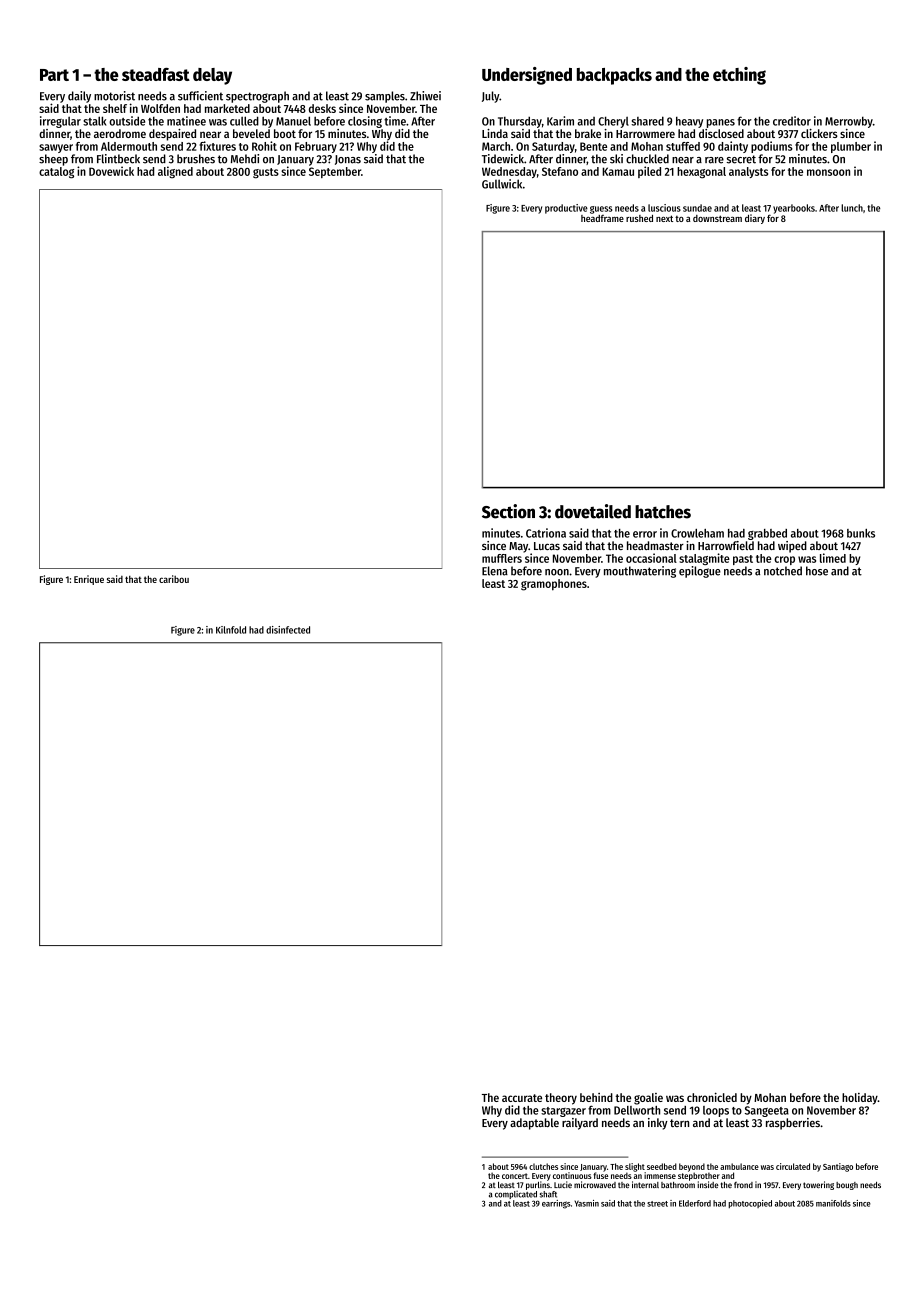  Describe the element at coordinates (516, 1195) in the page. I see `complicated` at that location.
